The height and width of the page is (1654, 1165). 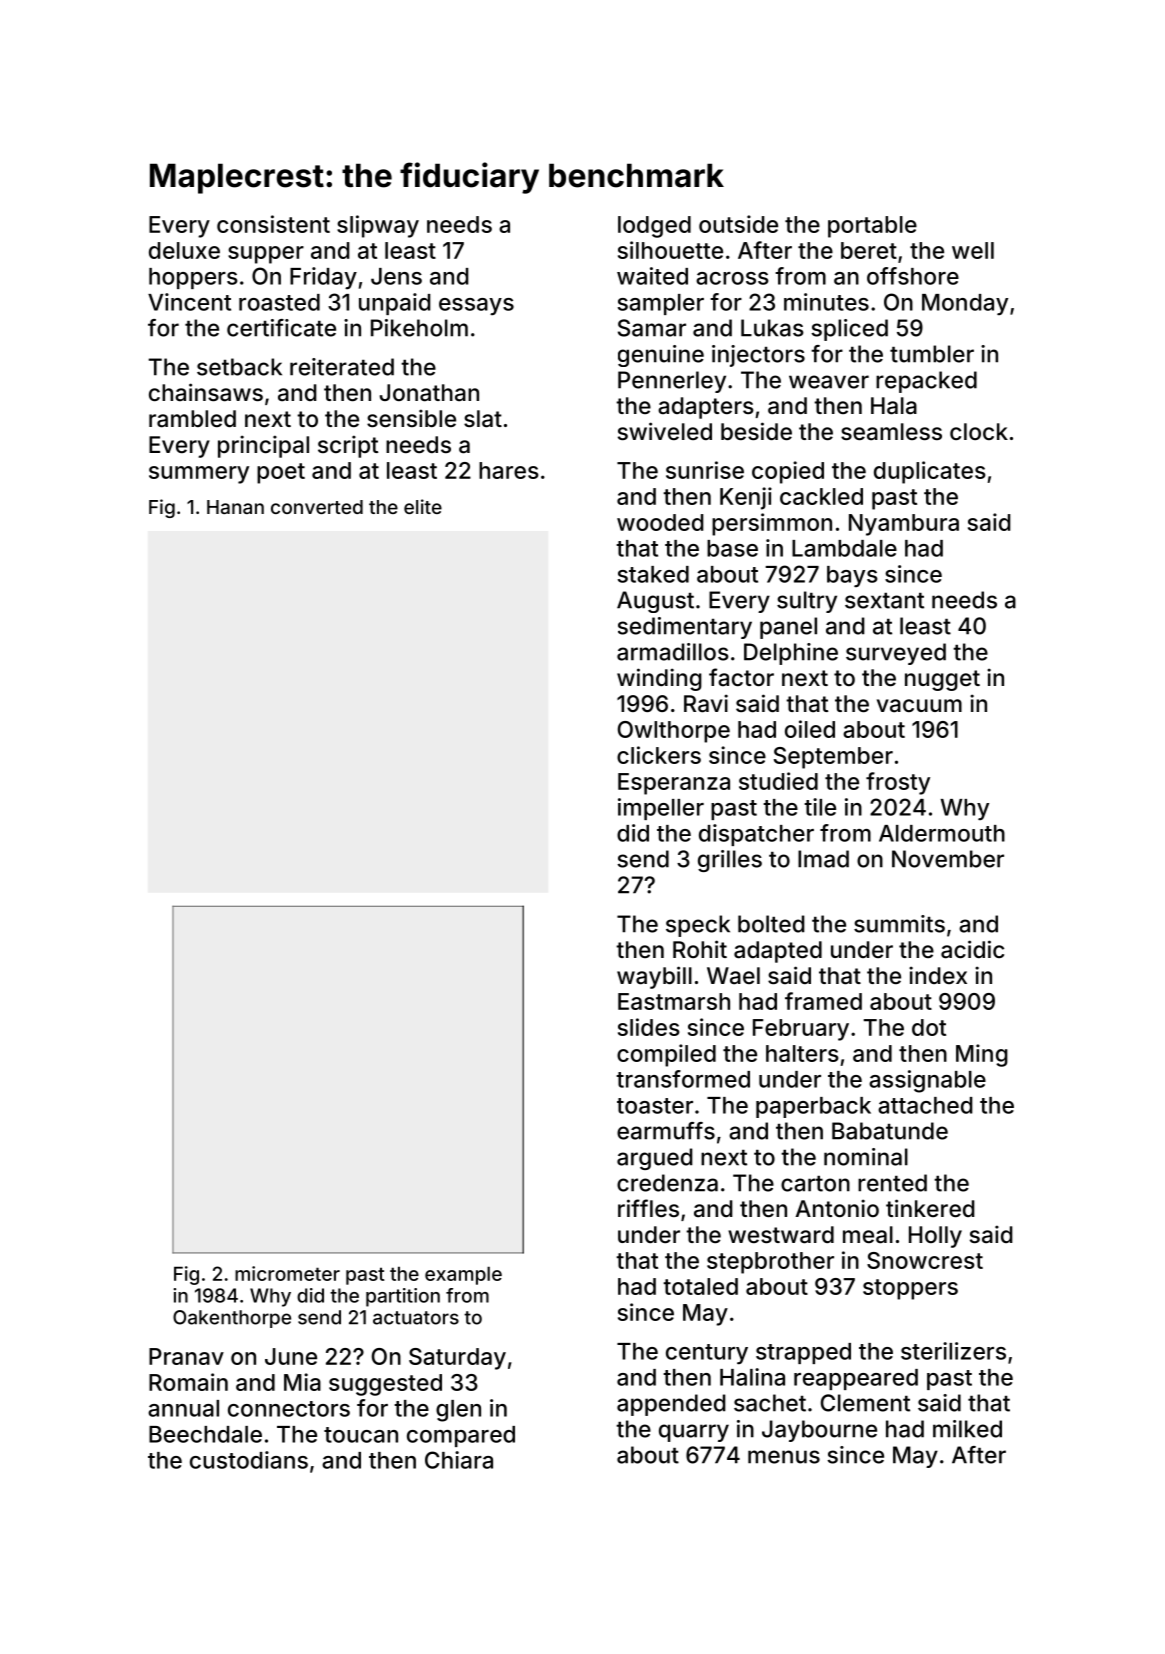 I want to click on menus, so click(x=784, y=1457).
